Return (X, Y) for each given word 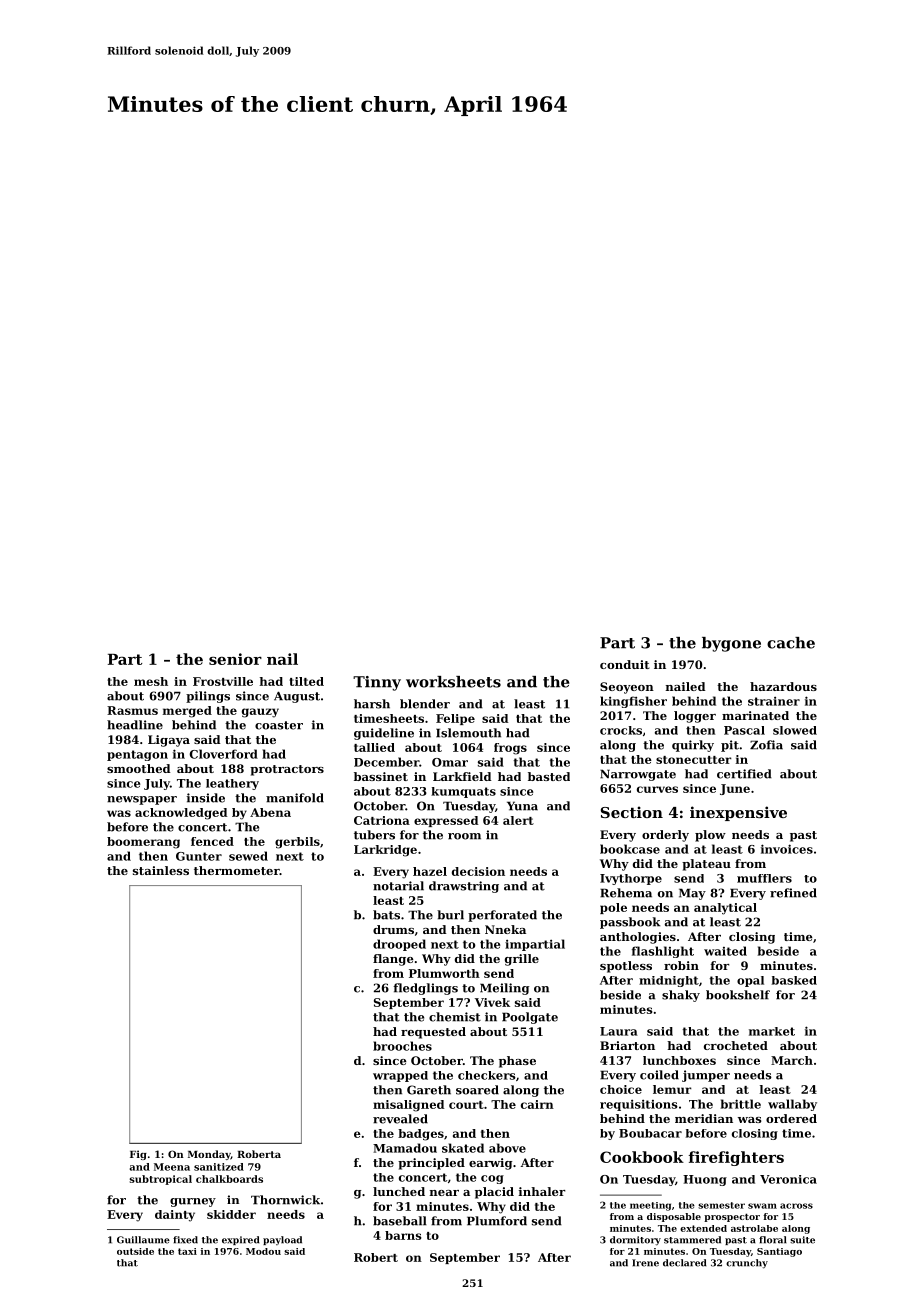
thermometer (237, 870)
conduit (625, 664)
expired (240, 1240)
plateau (706, 865)
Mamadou (405, 1148)
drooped (399, 945)
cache (791, 643)
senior (235, 659)
